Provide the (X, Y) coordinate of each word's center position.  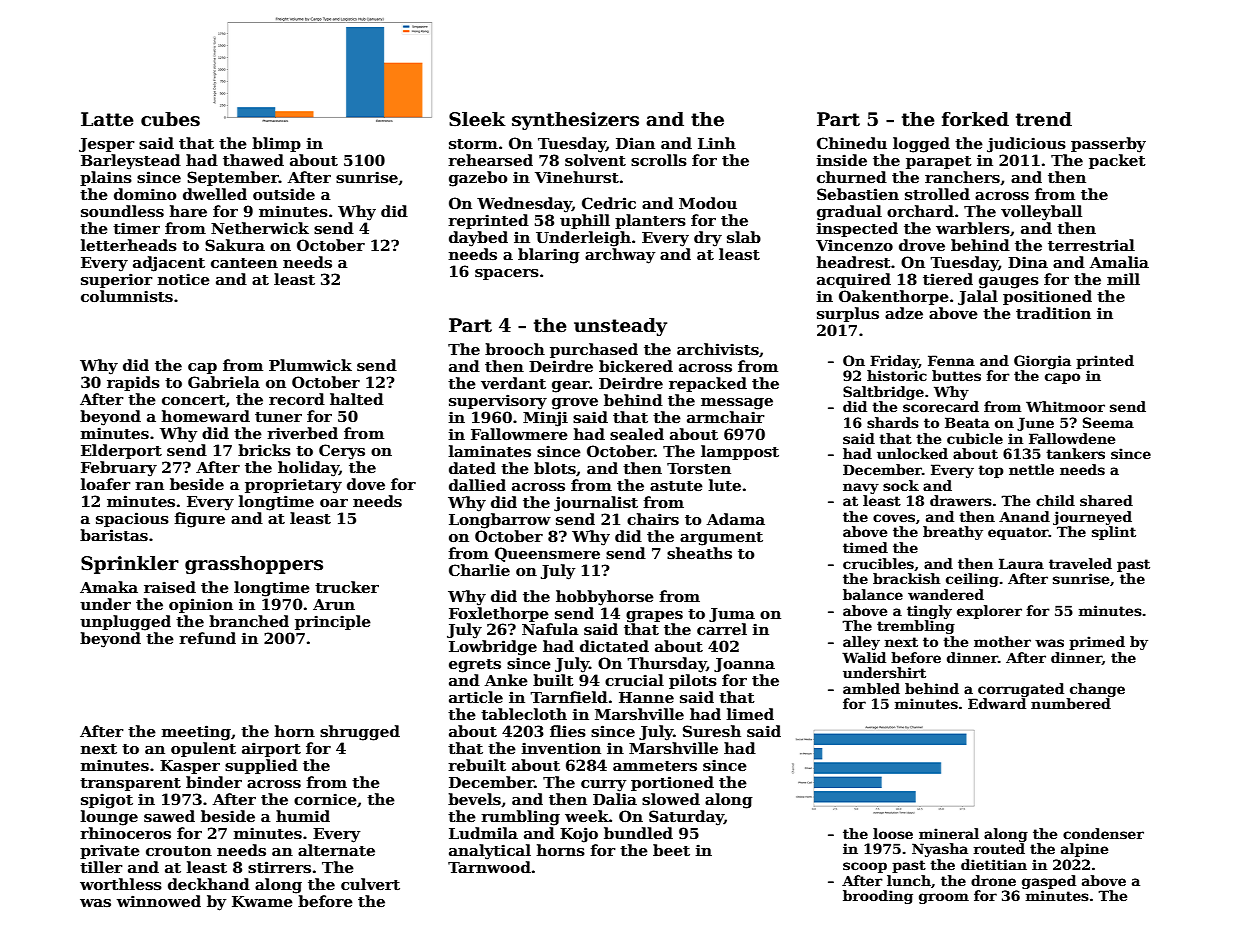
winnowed (159, 901)
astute (676, 486)
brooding (878, 897)
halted (357, 399)
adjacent (169, 264)
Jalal (978, 297)
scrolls (659, 160)
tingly (929, 612)
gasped (1049, 882)
